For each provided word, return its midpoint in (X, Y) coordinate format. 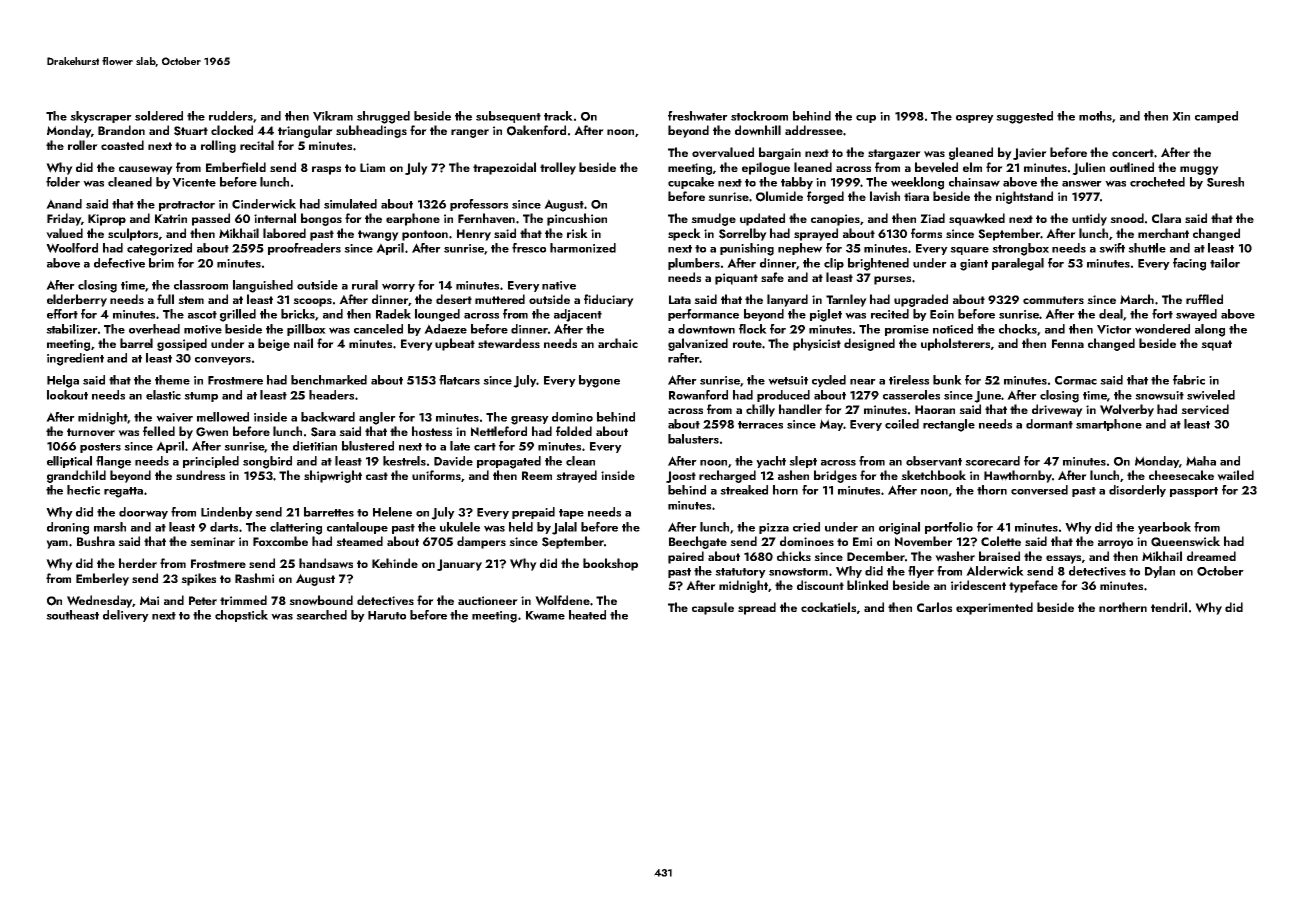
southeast (72, 615)
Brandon (121, 130)
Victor (1114, 329)
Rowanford (698, 395)
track (558, 116)
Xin (1181, 116)
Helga (63, 381)
